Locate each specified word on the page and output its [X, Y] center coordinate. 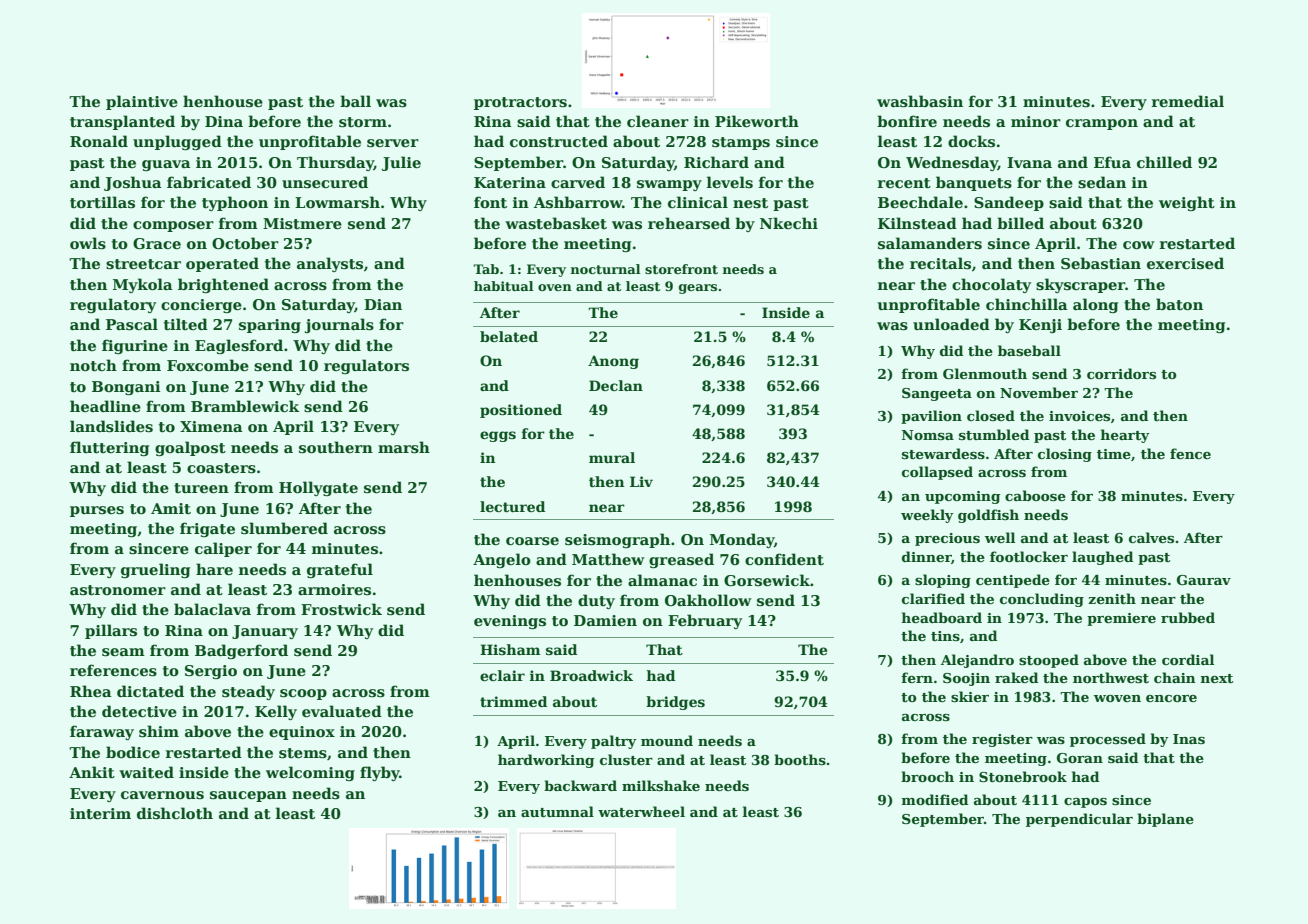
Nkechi [789, 223]
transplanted [122, 122]
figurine [135, 346]
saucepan [248, 796]
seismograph [617, 540]
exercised [1185, 263]
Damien [605, 620]
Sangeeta [937, 394]
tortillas [102, 202]
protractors [520, 103]
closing [1065, 455]
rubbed [1188, 617]
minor [1036, 121]
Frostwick [341, 609]
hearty [1125, 436]
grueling [155, 570]
